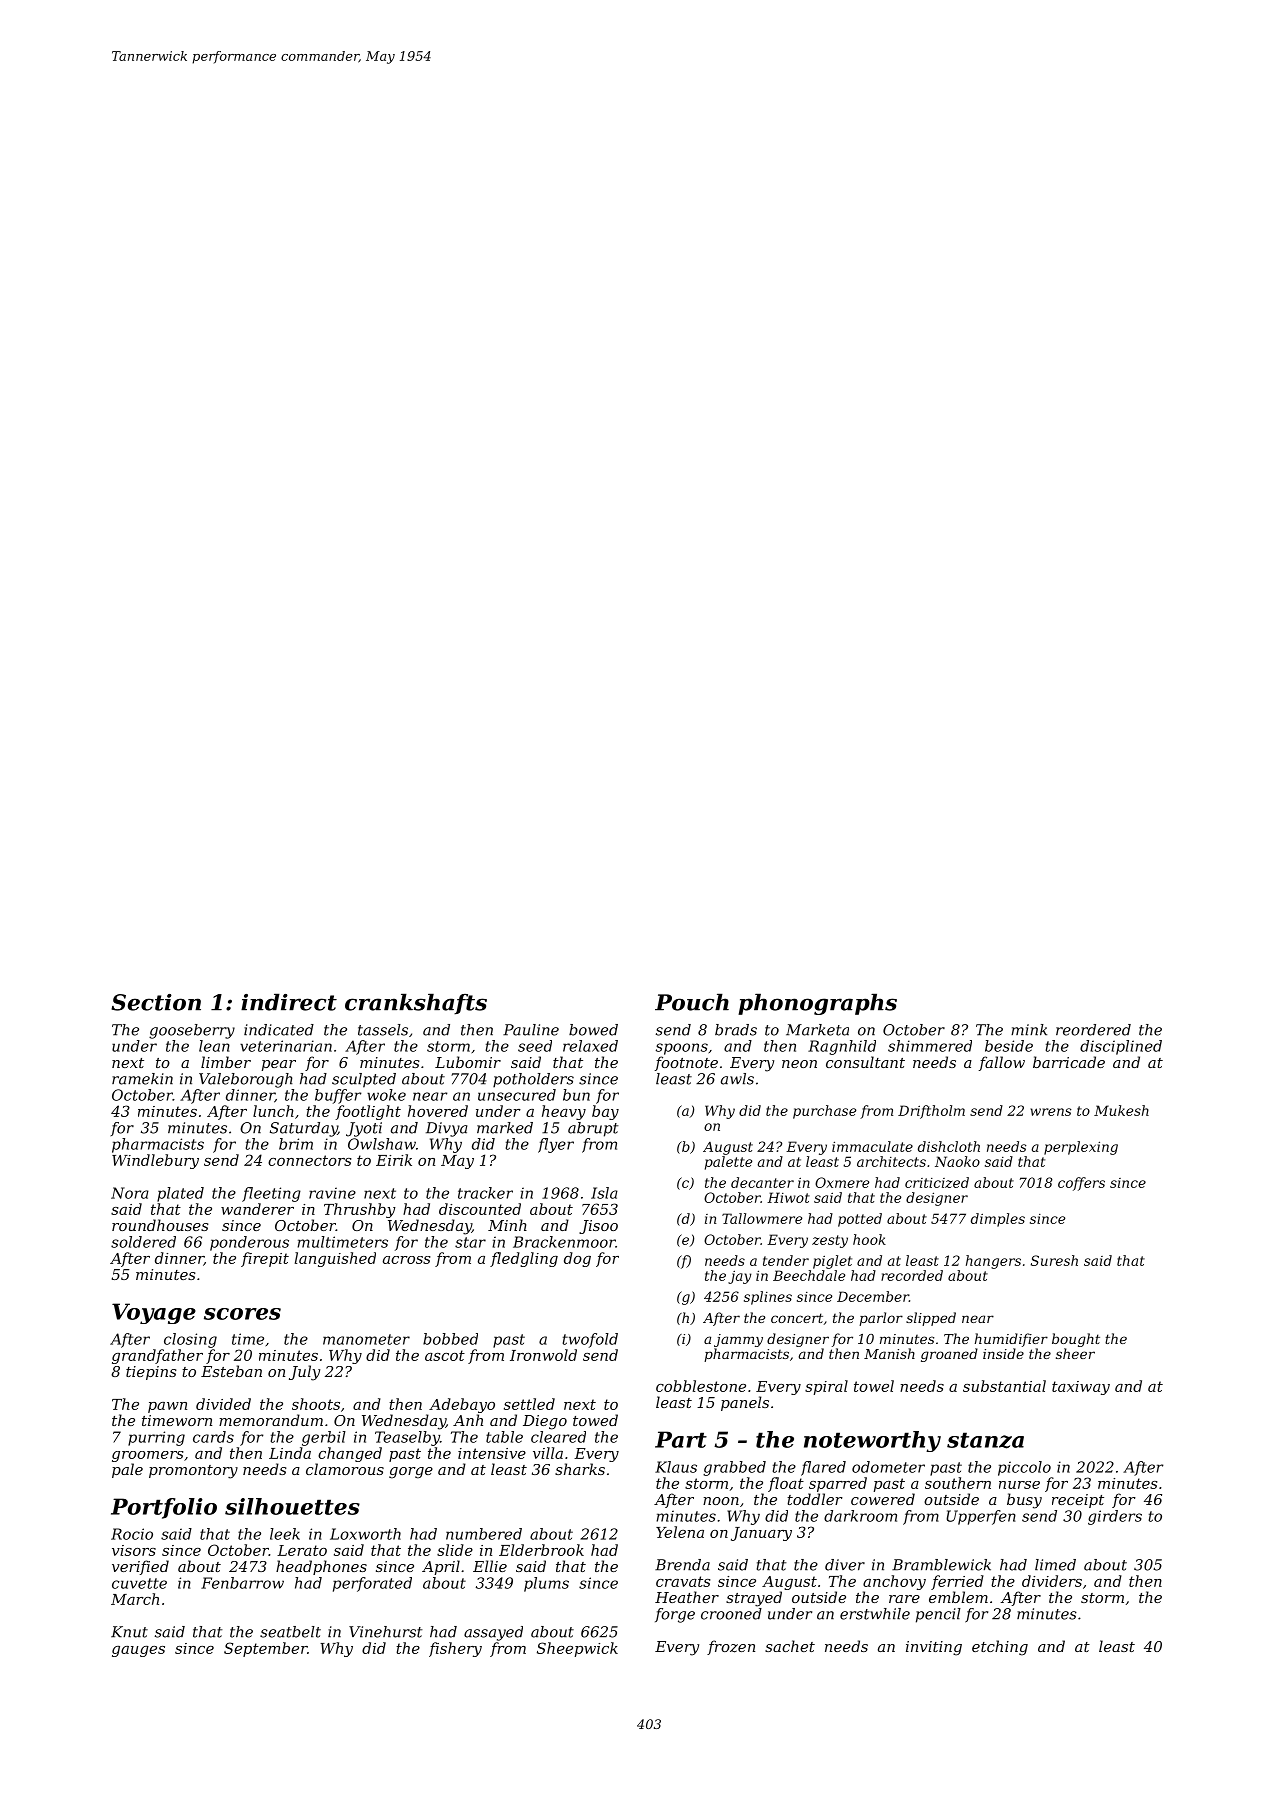 Image resolution: width=1274 pixels, height=1801 pixels. Describe the element at coordinates (190, 1340) in the screenshot. I see `closing` at that location.
